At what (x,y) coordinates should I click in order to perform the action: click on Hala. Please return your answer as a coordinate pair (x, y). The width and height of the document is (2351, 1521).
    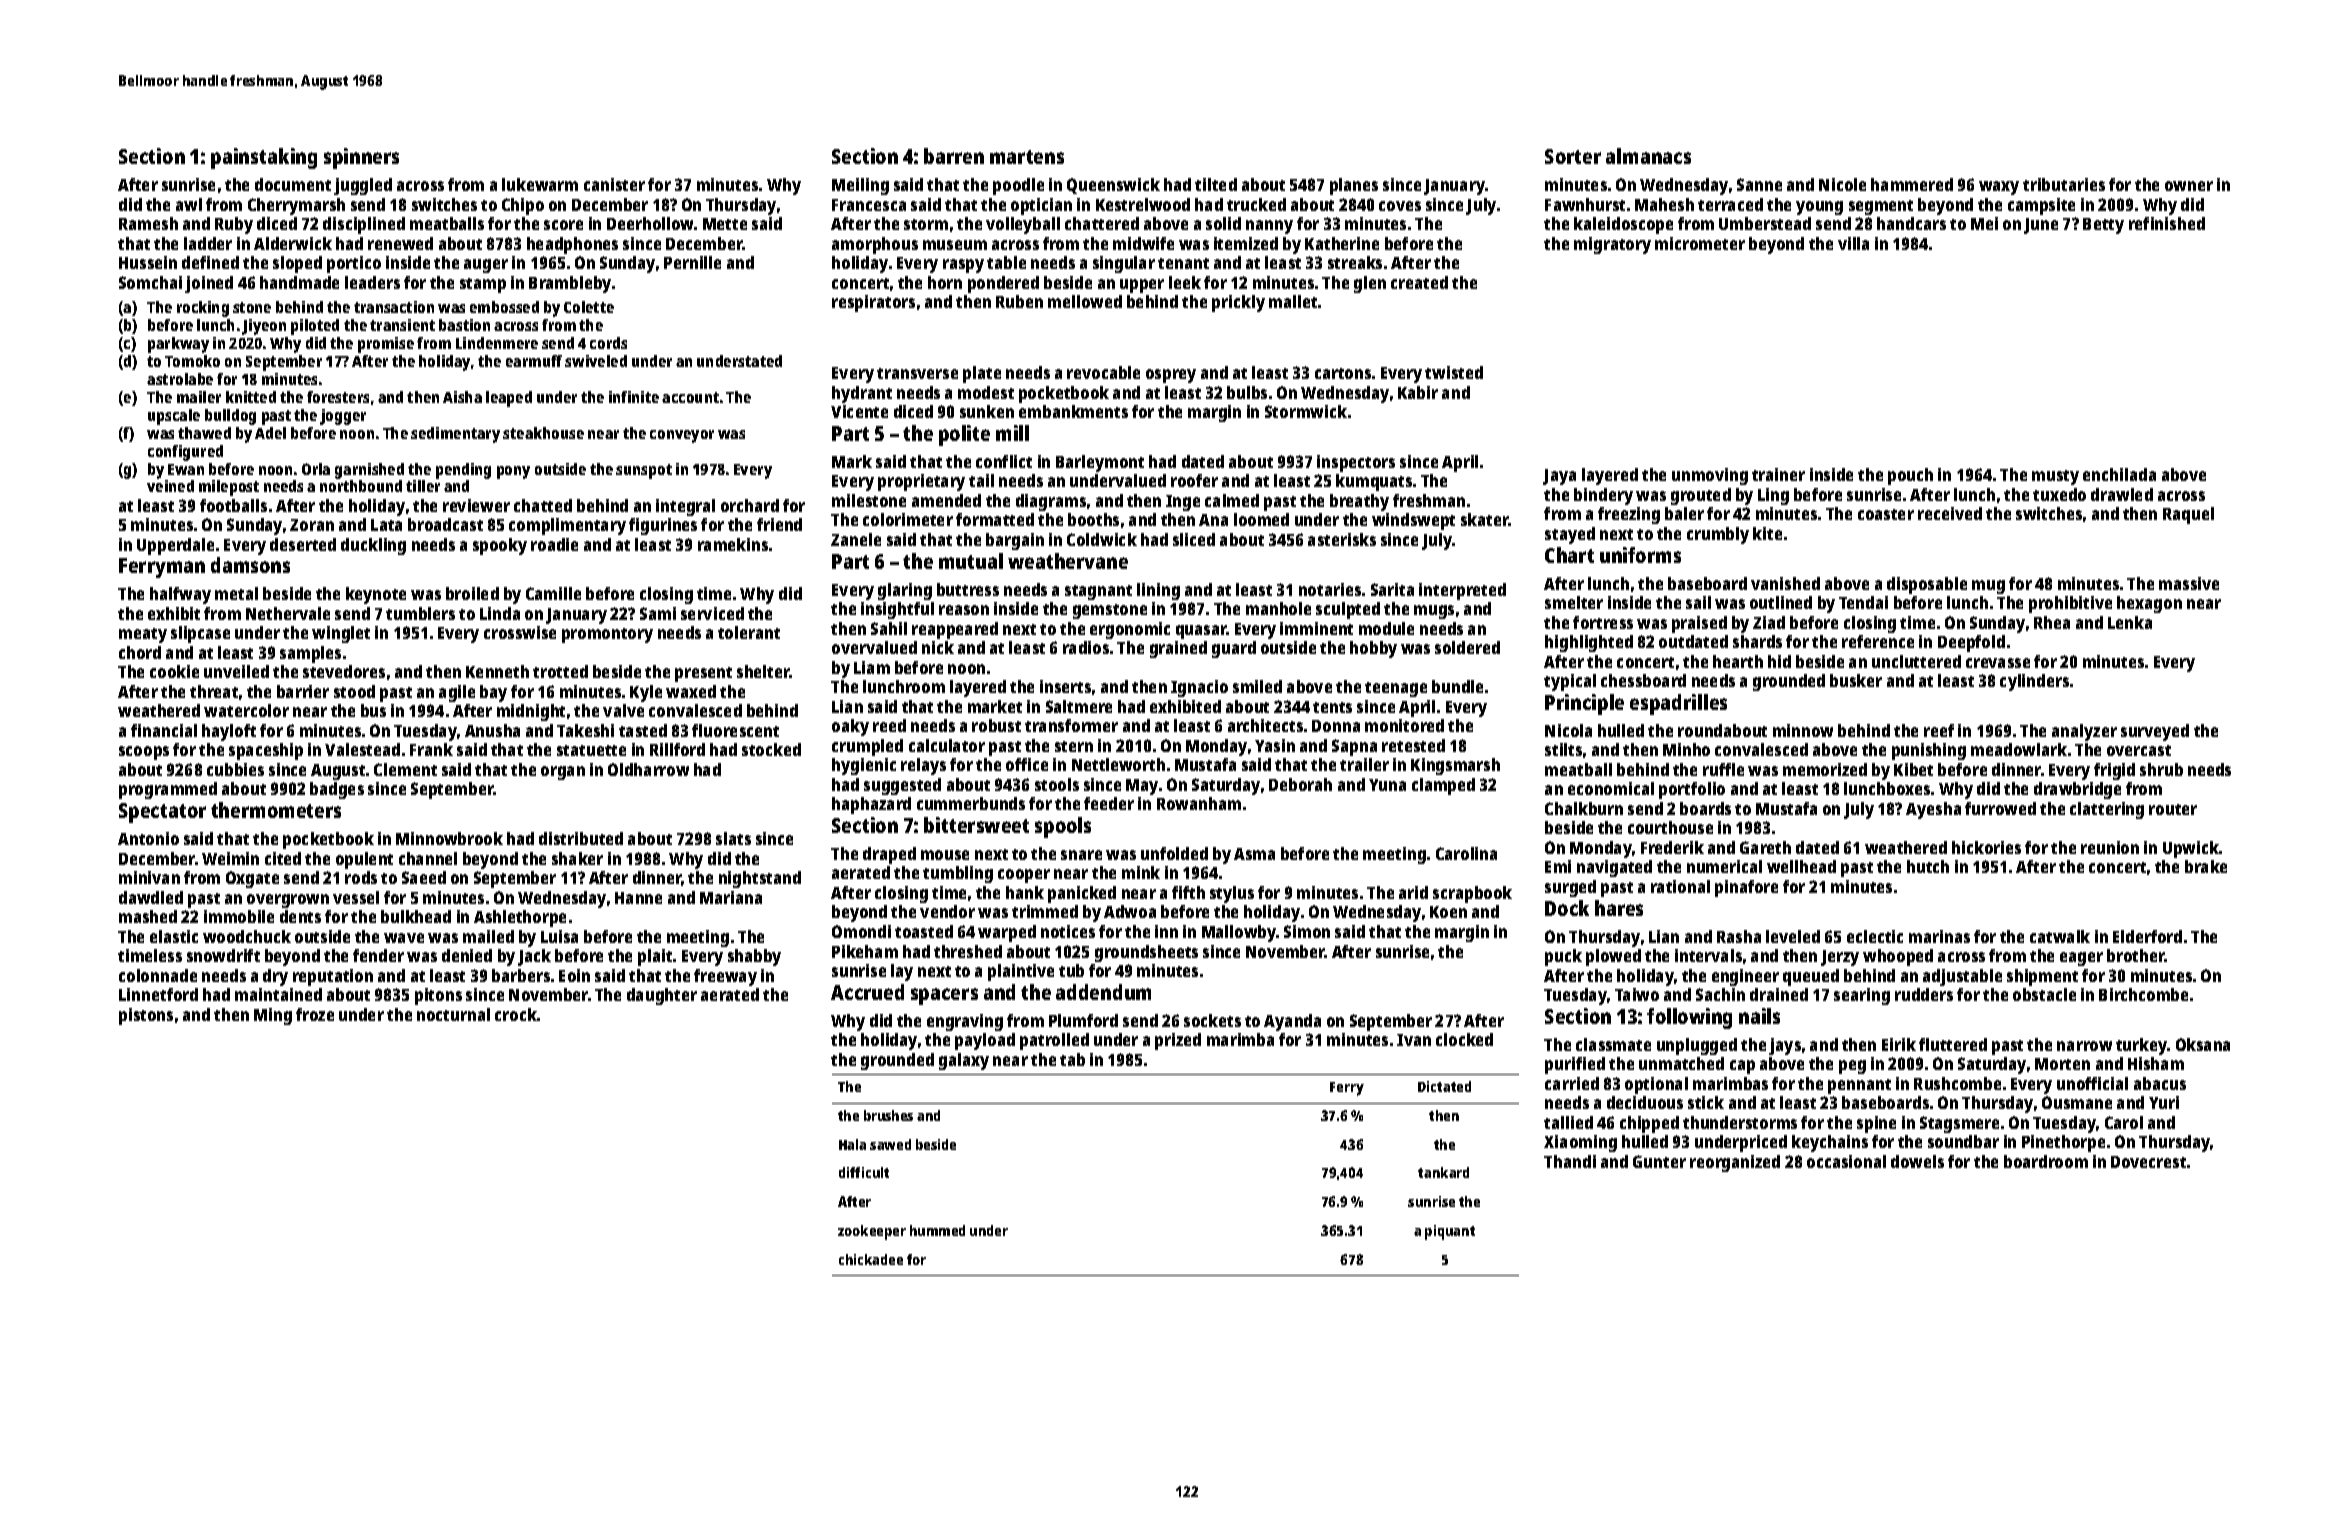
    Looking at the image, I should click on (852, 1144).
